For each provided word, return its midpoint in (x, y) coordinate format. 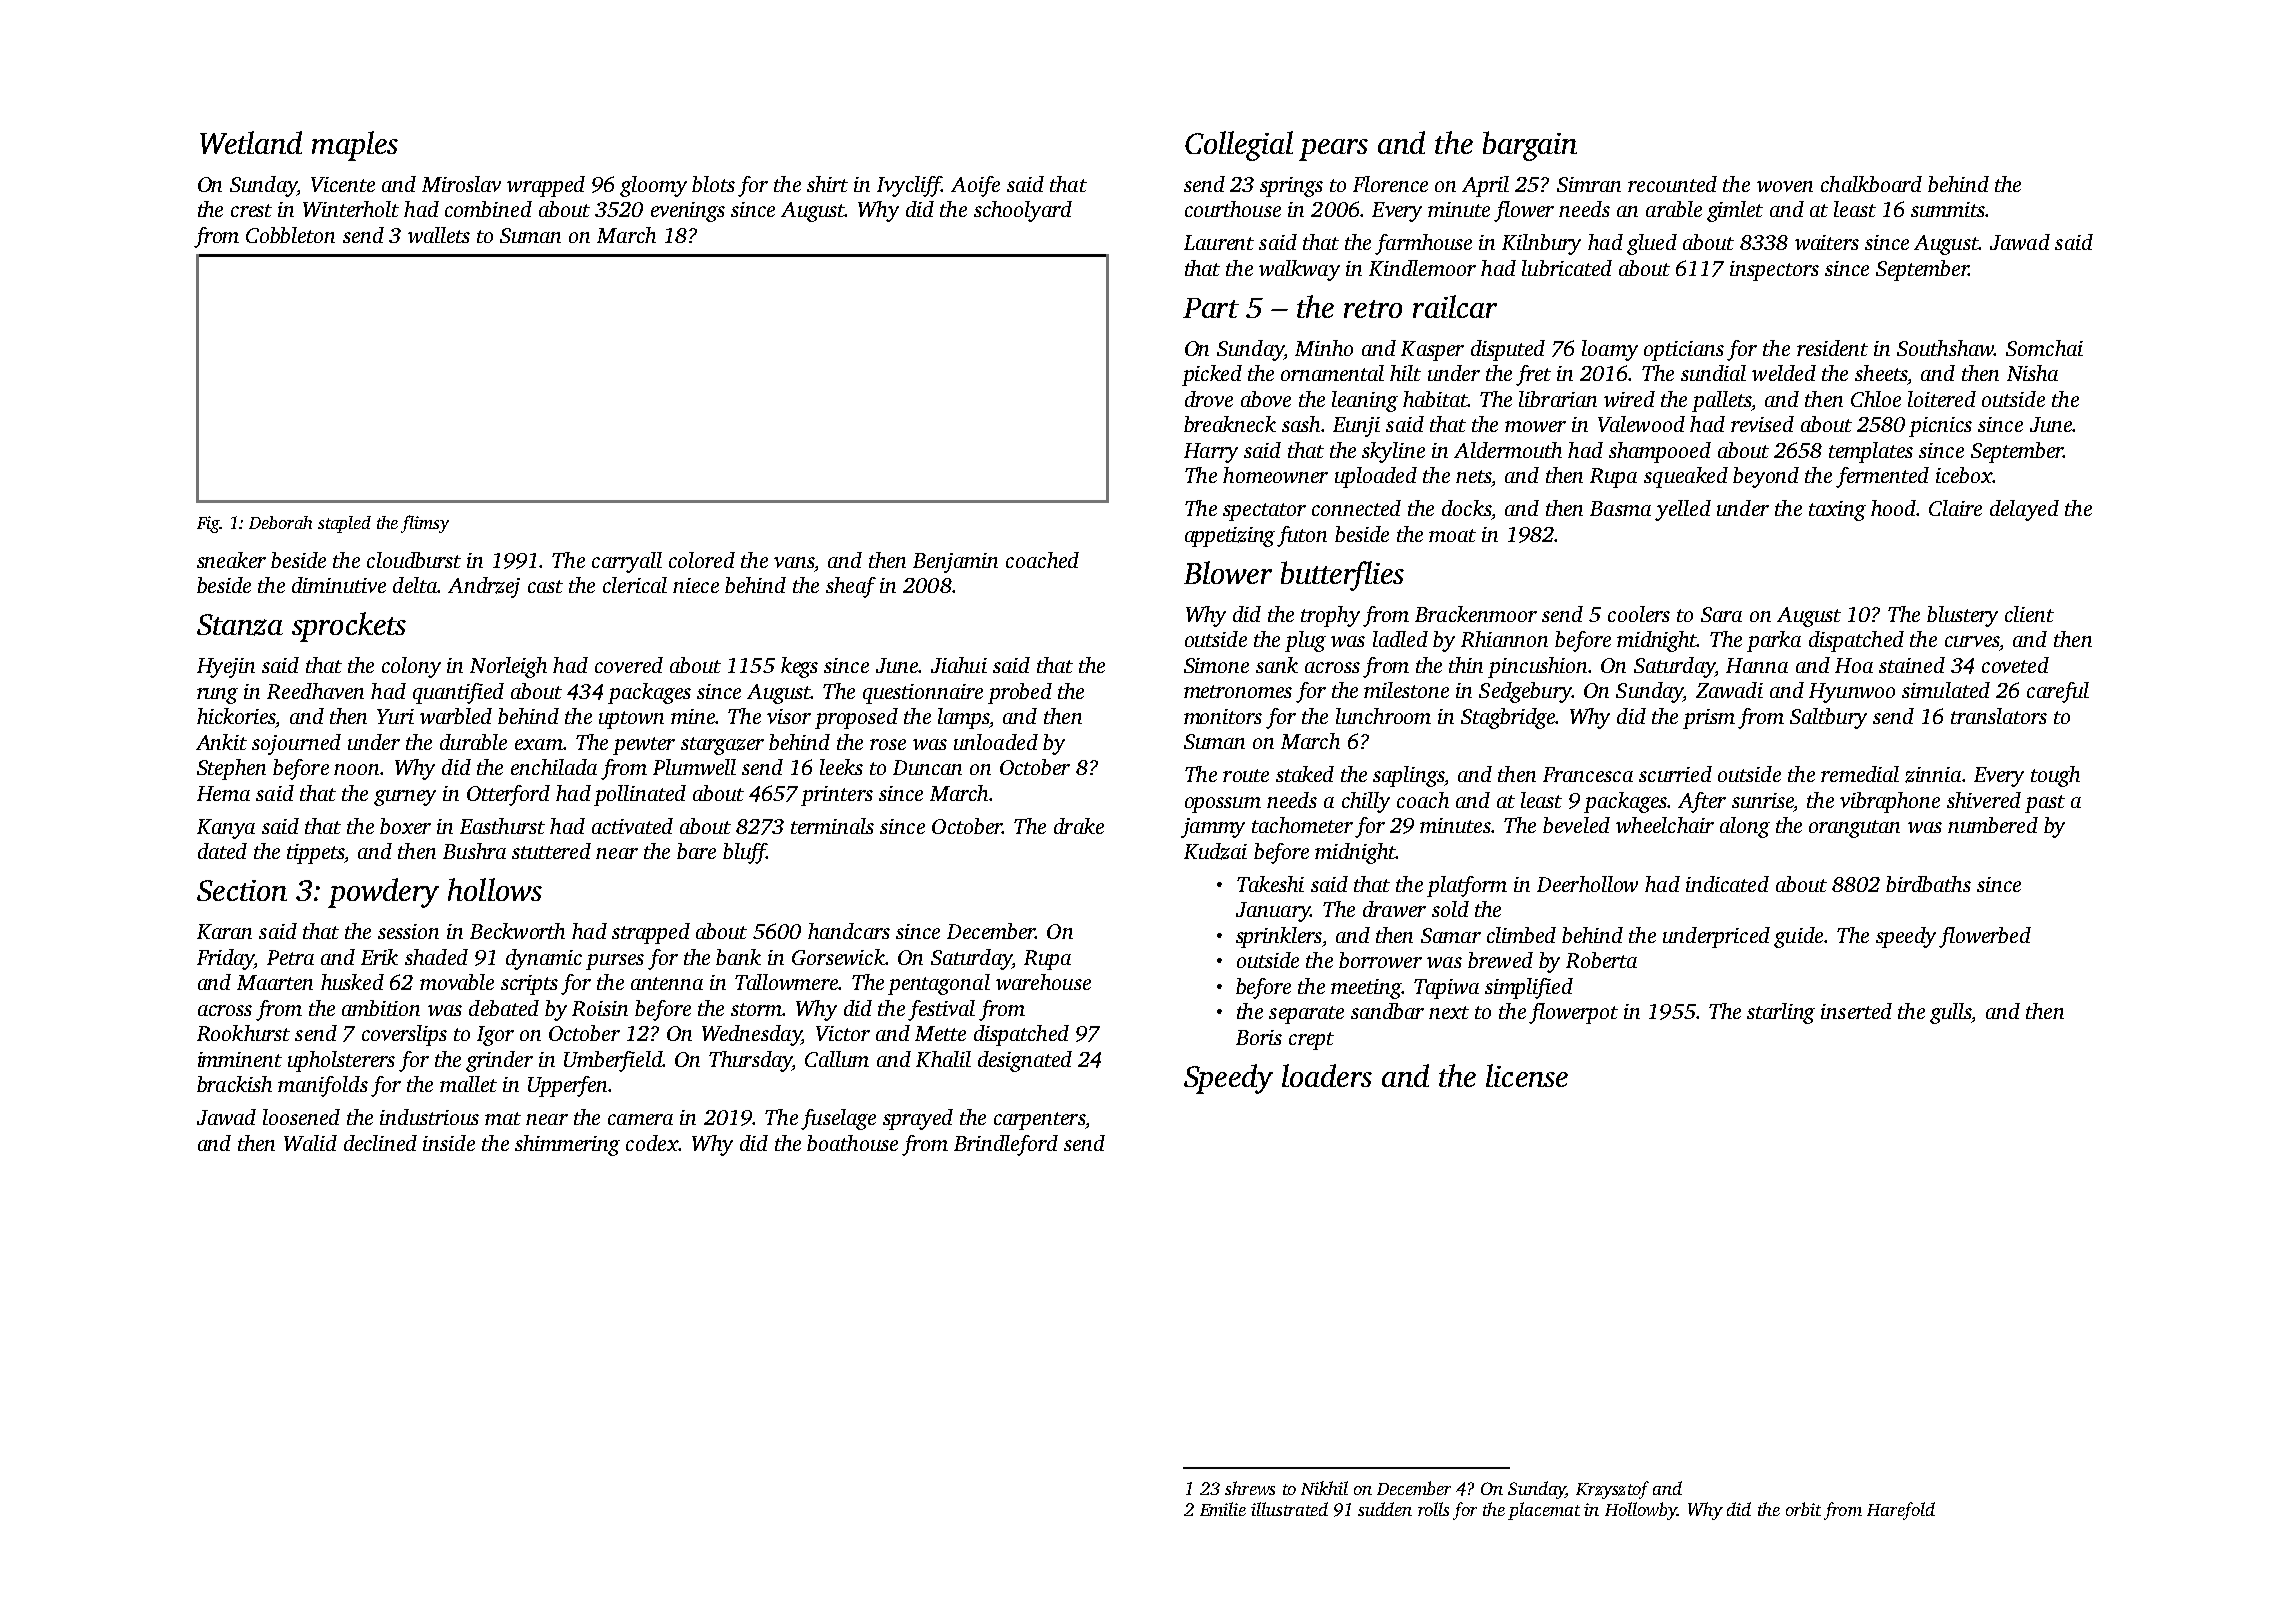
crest (251, 210)
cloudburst (414, 560)
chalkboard (1871, 184)
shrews (1250, 1488)
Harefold (1901, 1511)
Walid (310, 1143)
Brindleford (1006, 1145)
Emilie (1223, 1509)
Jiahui (959, 665)
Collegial (1239, 146)
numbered (1993, 825)
